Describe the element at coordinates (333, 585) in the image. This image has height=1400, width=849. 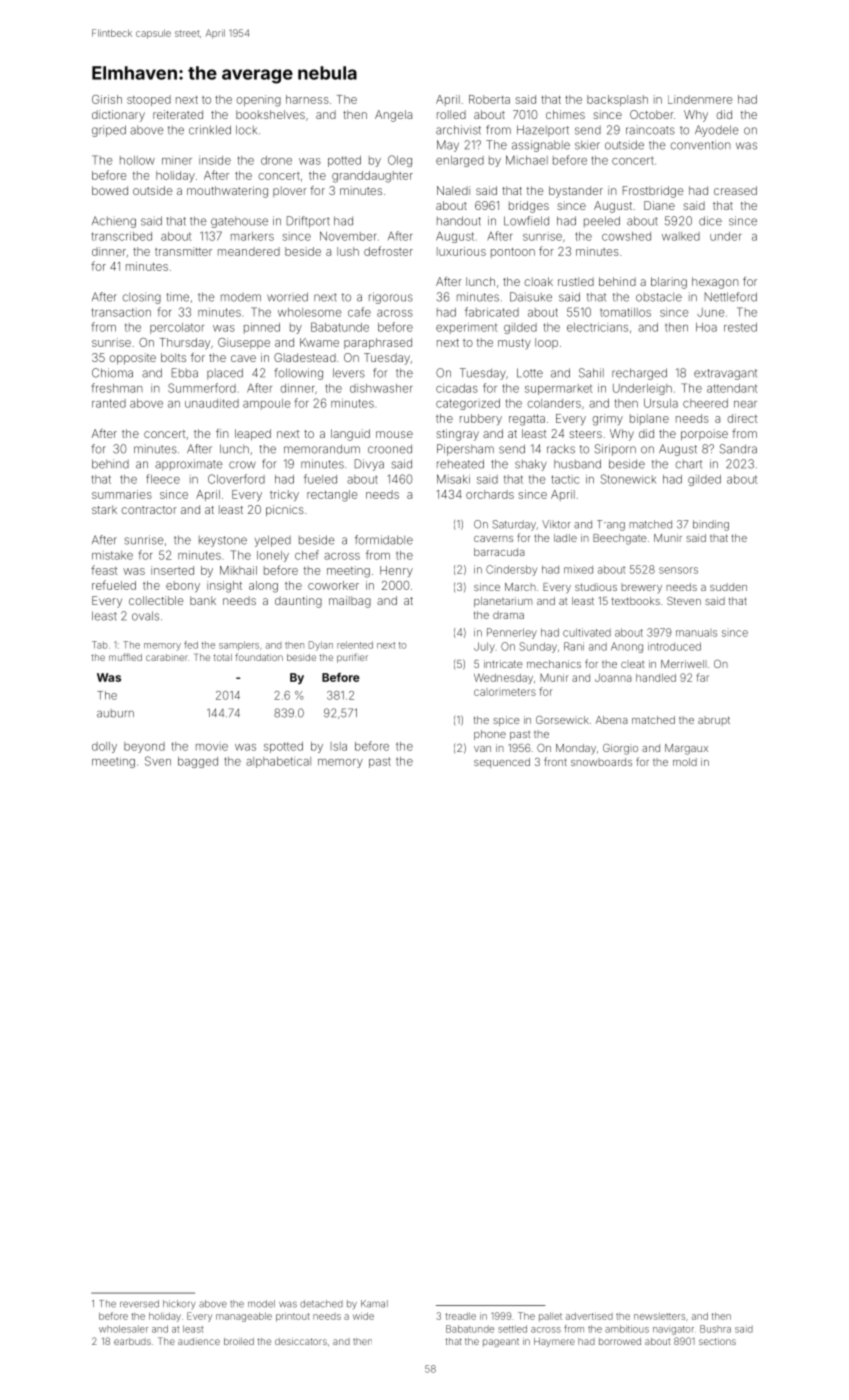
I see `coworker` at that location.
